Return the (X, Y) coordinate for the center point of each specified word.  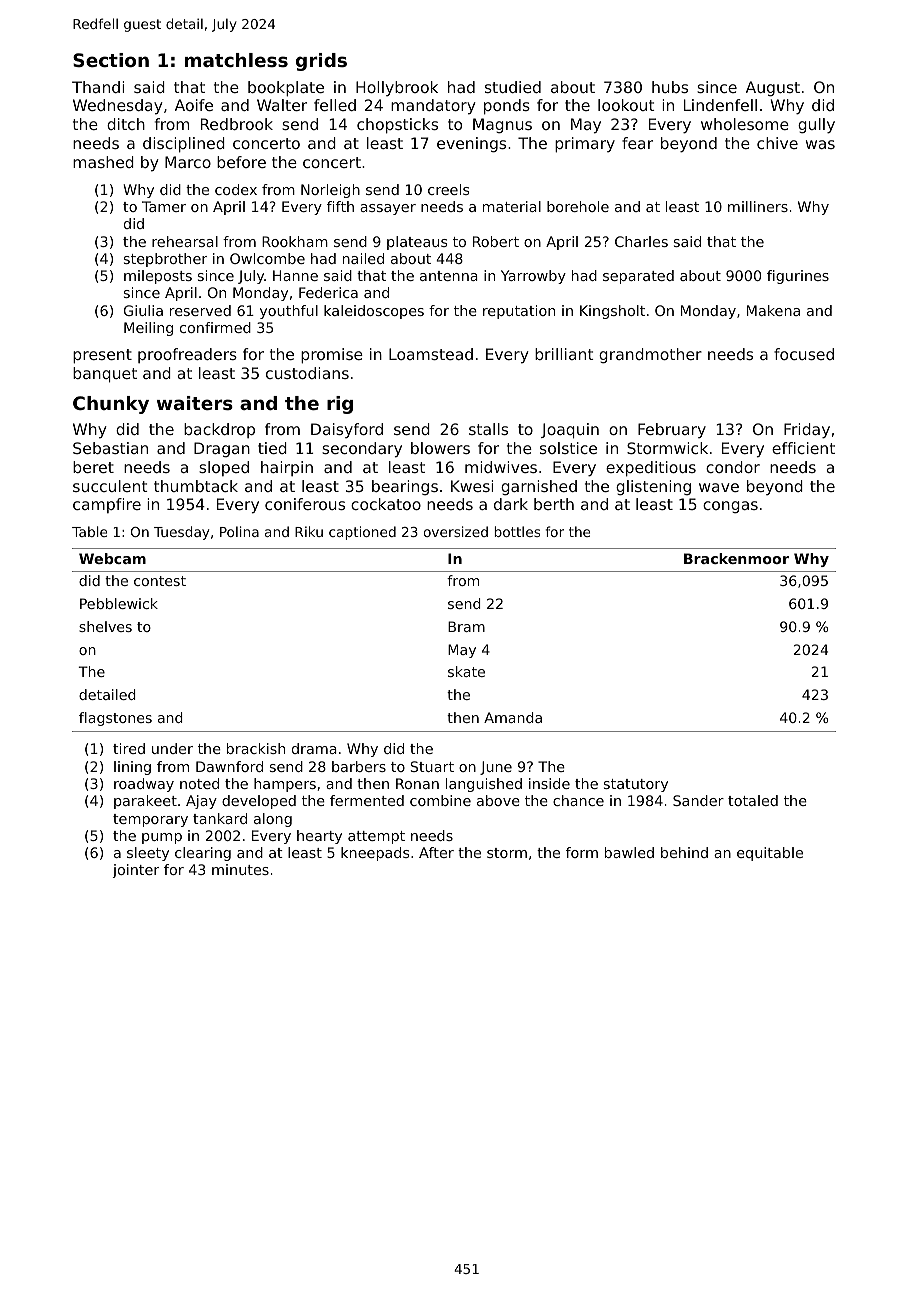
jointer (136, 871)
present (102, 356)
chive (777, 143)
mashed (103, 162)
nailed (363, 258)
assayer (388, 209)
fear (637, 143)
